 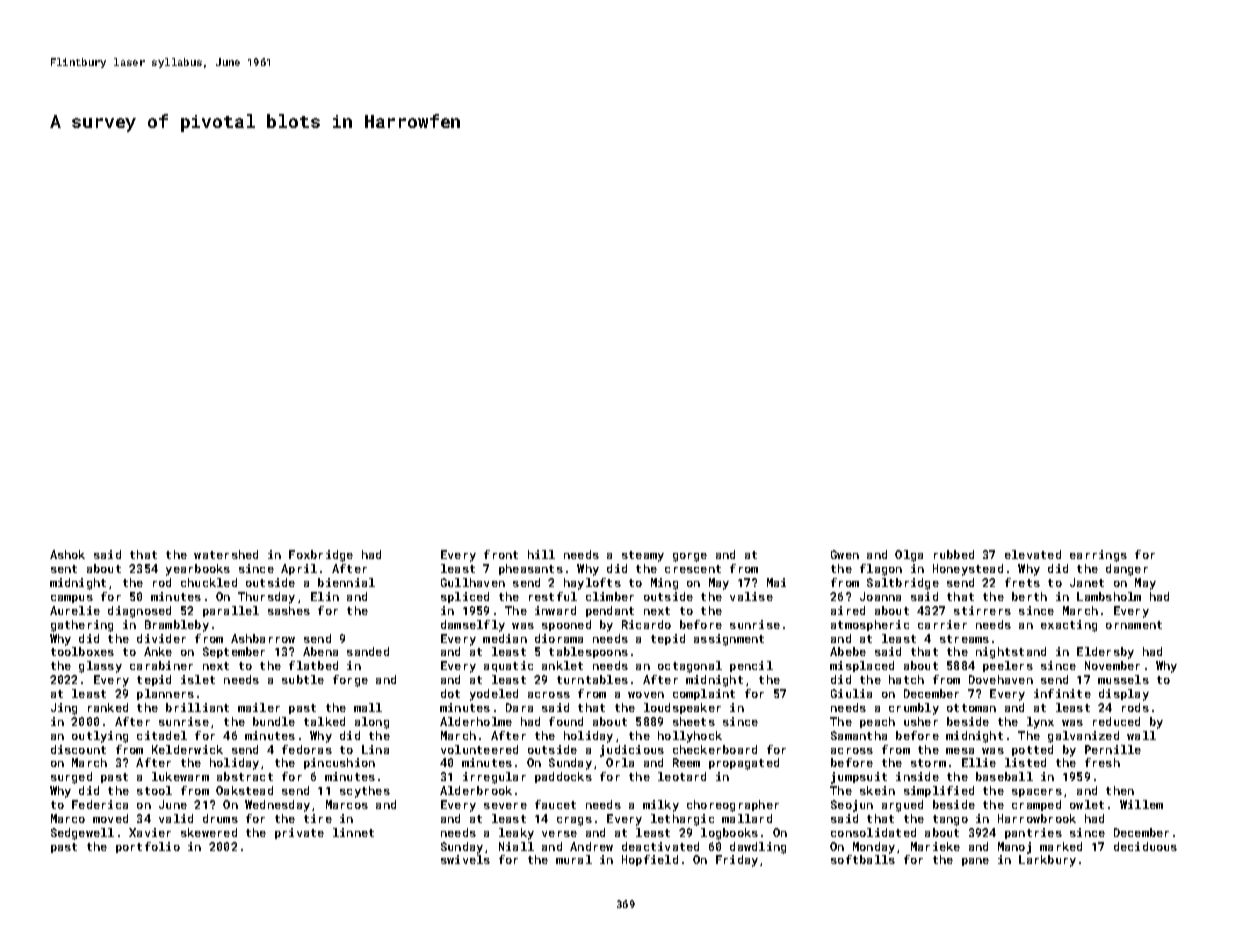 What do you see at coordinates (148, 847) in the page?
I see `portfolio` at bounding box center [148, 847].
